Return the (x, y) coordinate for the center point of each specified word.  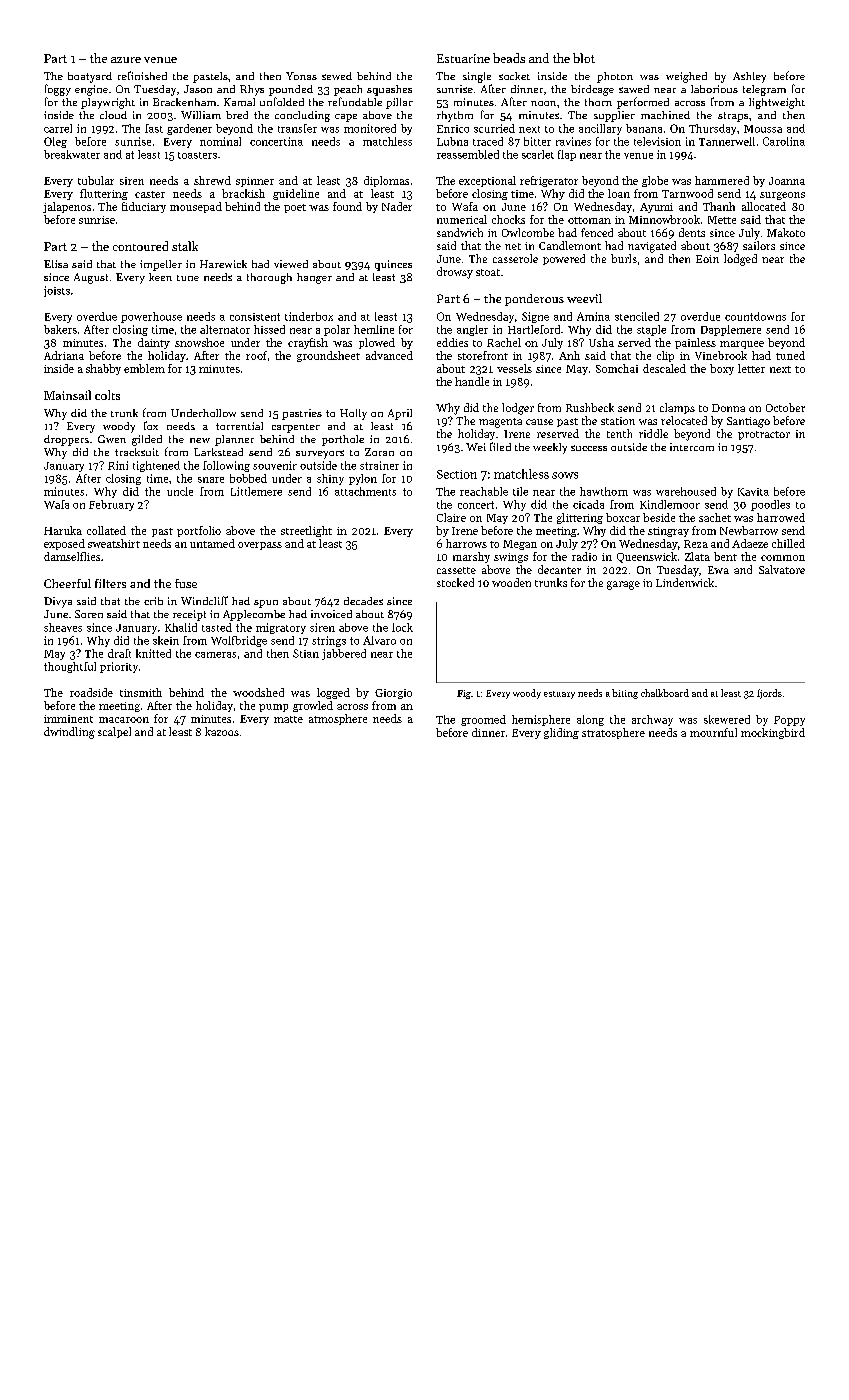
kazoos (222, 731)
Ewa (718, 570)
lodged (740, 260)
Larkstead (218, 452)
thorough (269, 278)
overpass (260, 546)
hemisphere (541, 720)
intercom (692, 447)
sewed (337, 76)
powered (564, 259)
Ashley (749, 77)
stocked (455, 582)
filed (500, 446)
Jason (198, 89)
